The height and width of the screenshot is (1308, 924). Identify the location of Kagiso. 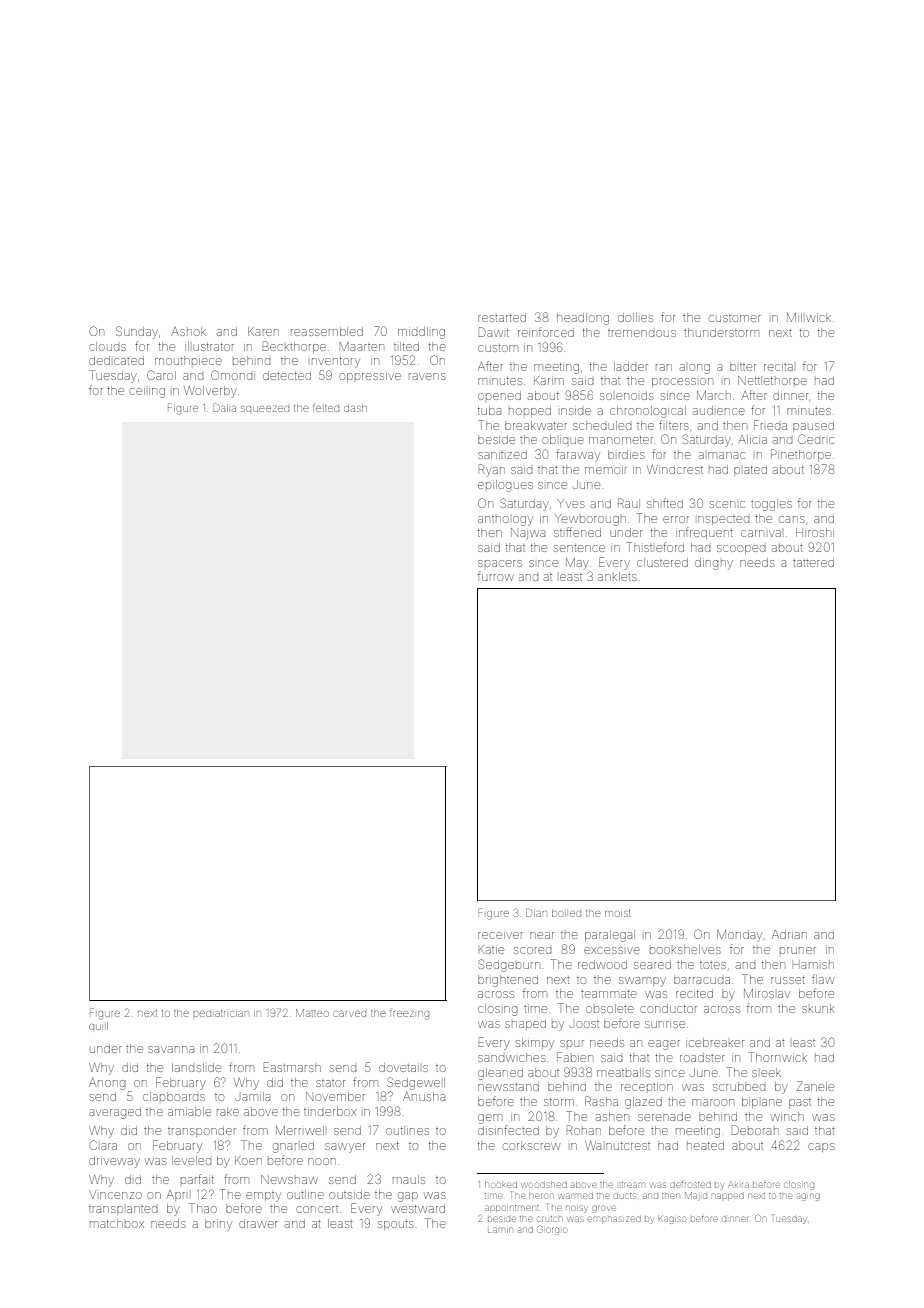
(672, 1219).
